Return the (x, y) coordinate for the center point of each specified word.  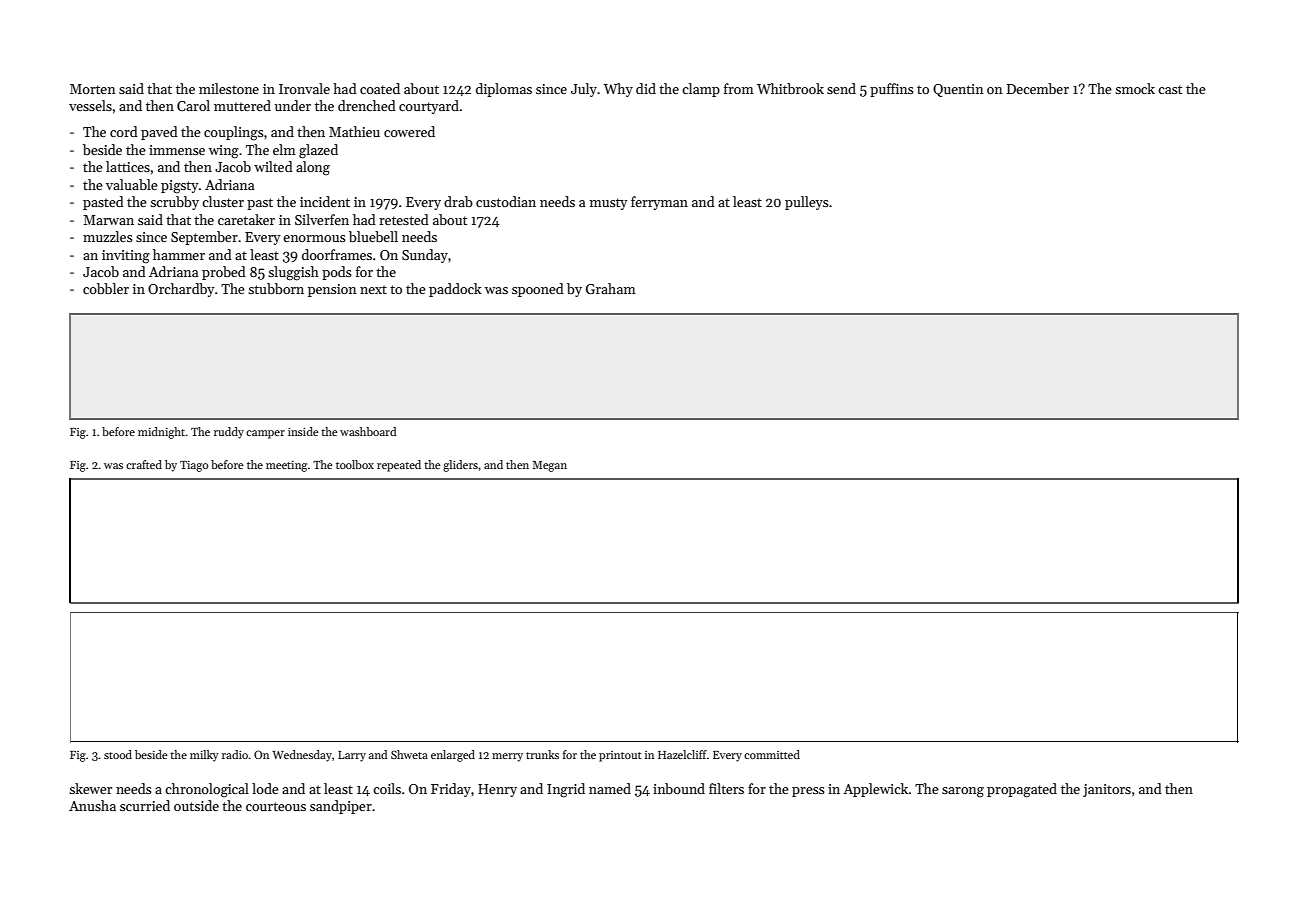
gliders (460, 466)
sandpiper (341, 807)
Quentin (958, 90)
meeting (286, 466)
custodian (506, 201)
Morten (92, 89)
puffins (892, 90)
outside (196, 805)
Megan (549, 466)
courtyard (429, 107)
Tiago (194, 466)
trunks (542, 754)
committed (772, 754)
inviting (126, 257)
